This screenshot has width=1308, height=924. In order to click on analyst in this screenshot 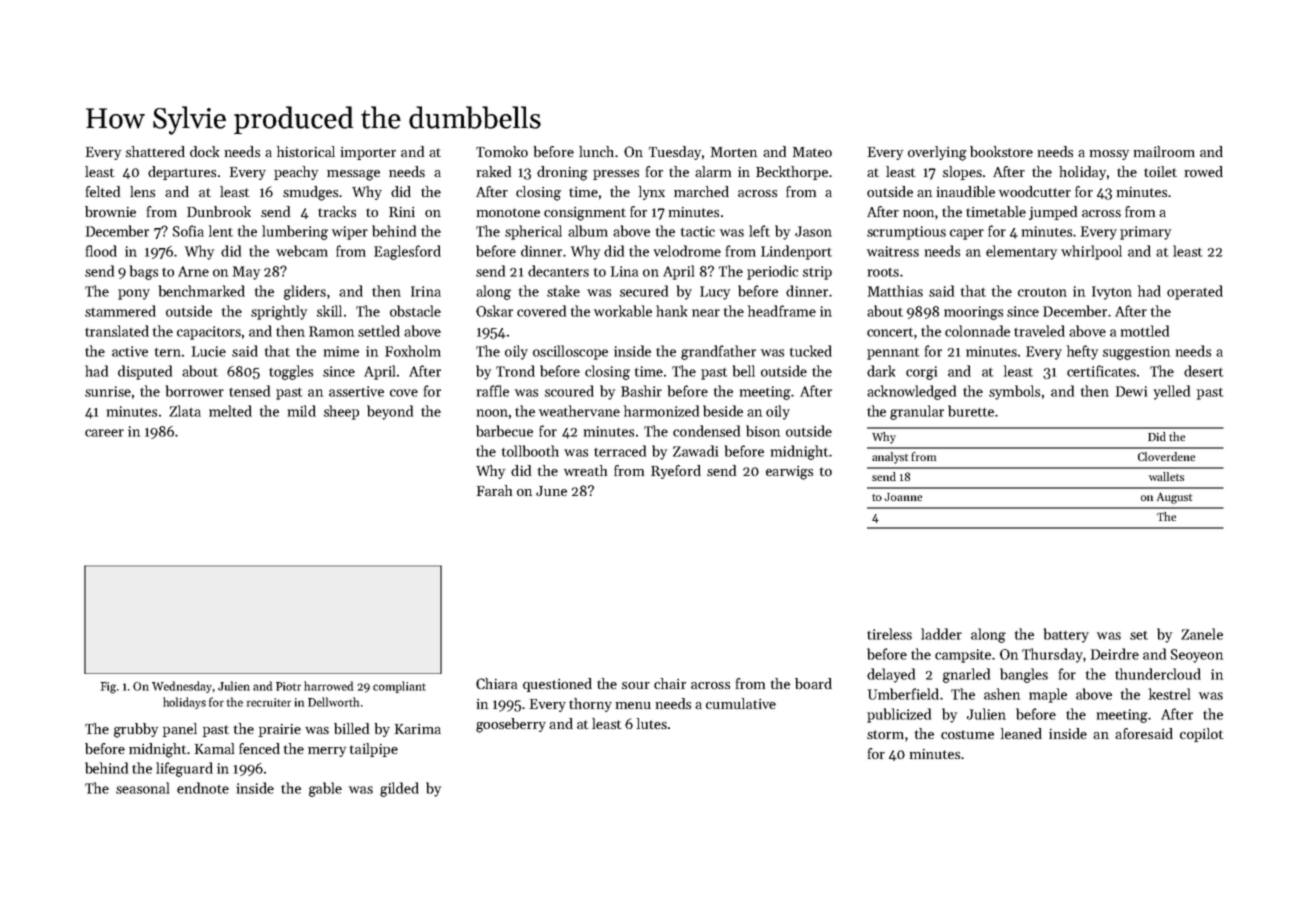, I will do `click(890, 458)`.
